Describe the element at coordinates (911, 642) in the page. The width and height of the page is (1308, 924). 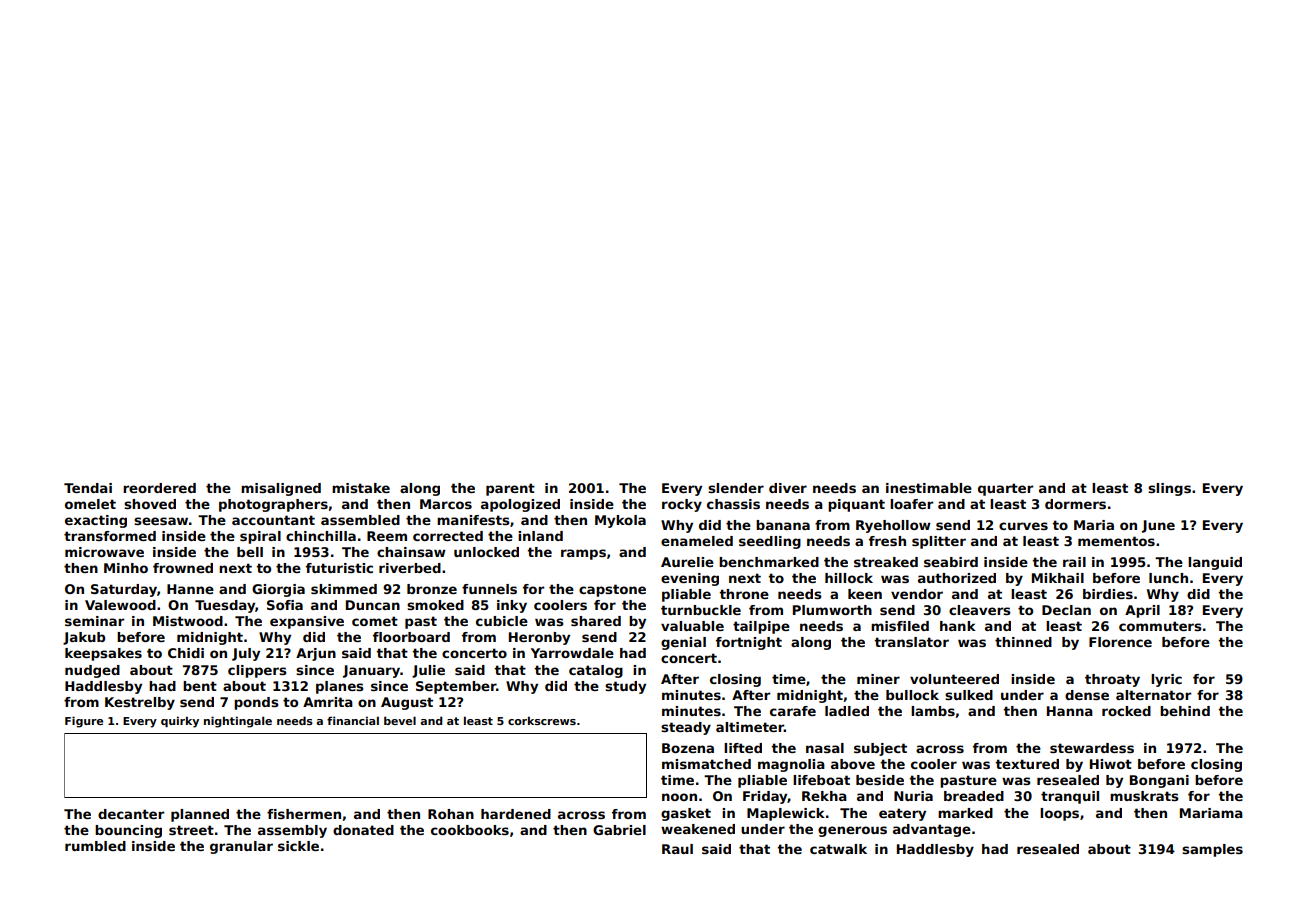
I see `translator` at that location.
